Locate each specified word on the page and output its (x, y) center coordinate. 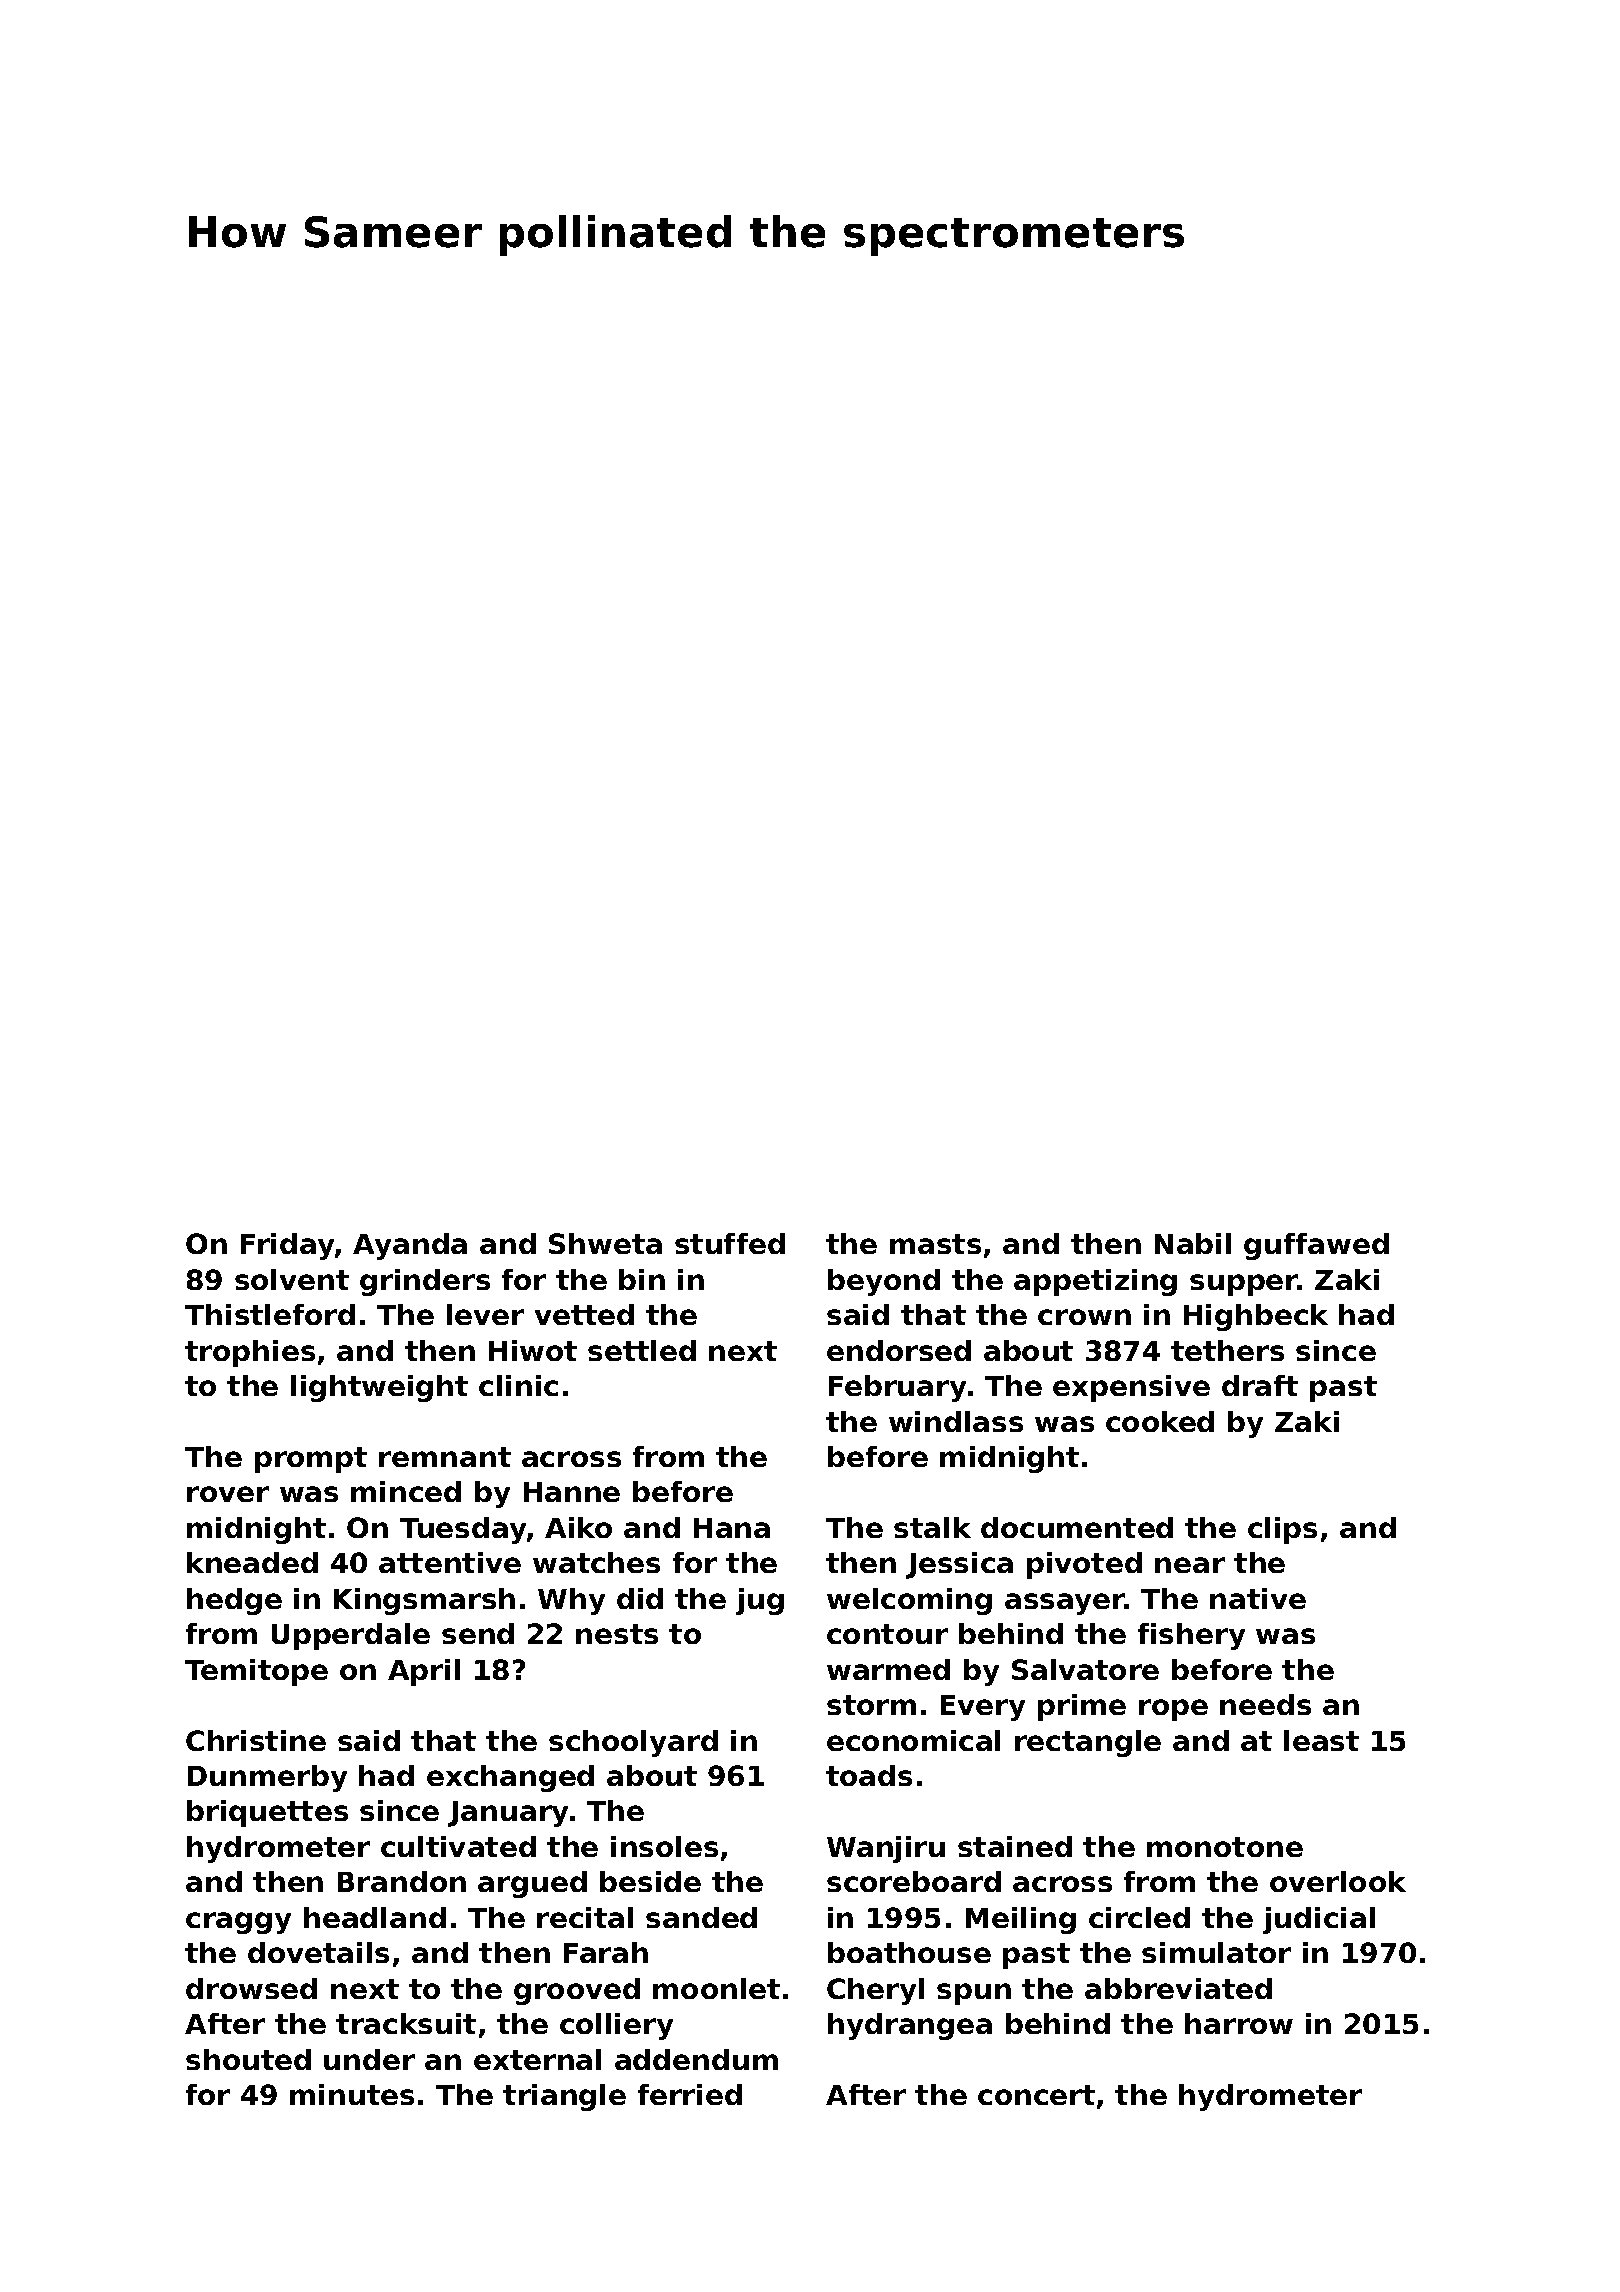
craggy (238, 1923)
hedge (234, 1601)
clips (1282, 1530)
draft (1260, 1385)
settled (642, 1350)
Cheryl (875, 1991)
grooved (577, 1991)
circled (1139, 1917)
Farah (606, 1952)
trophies (250, 1353)
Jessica (959, 1565)
